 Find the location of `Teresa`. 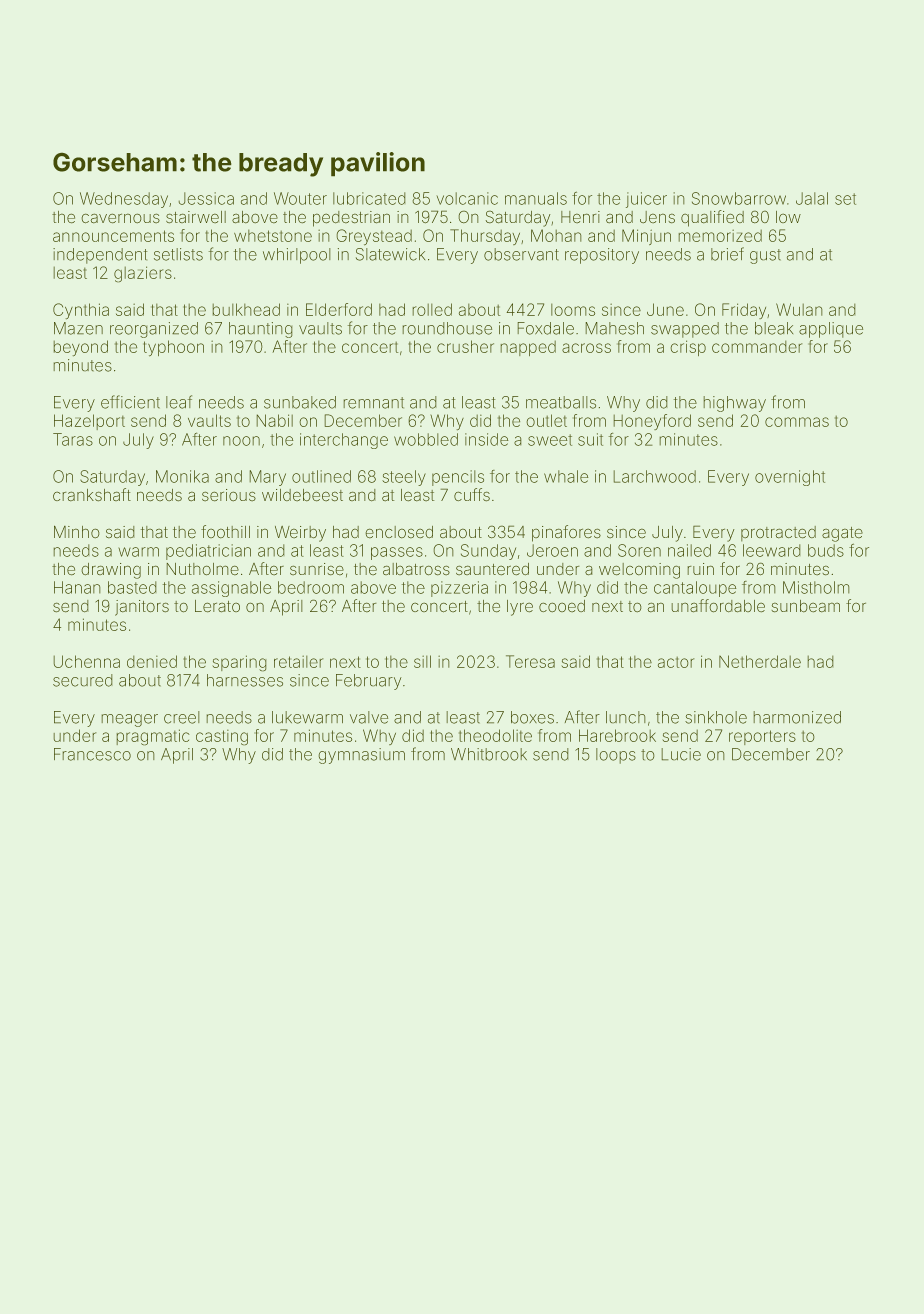

Teresa is located at coordinates (530, 661).
